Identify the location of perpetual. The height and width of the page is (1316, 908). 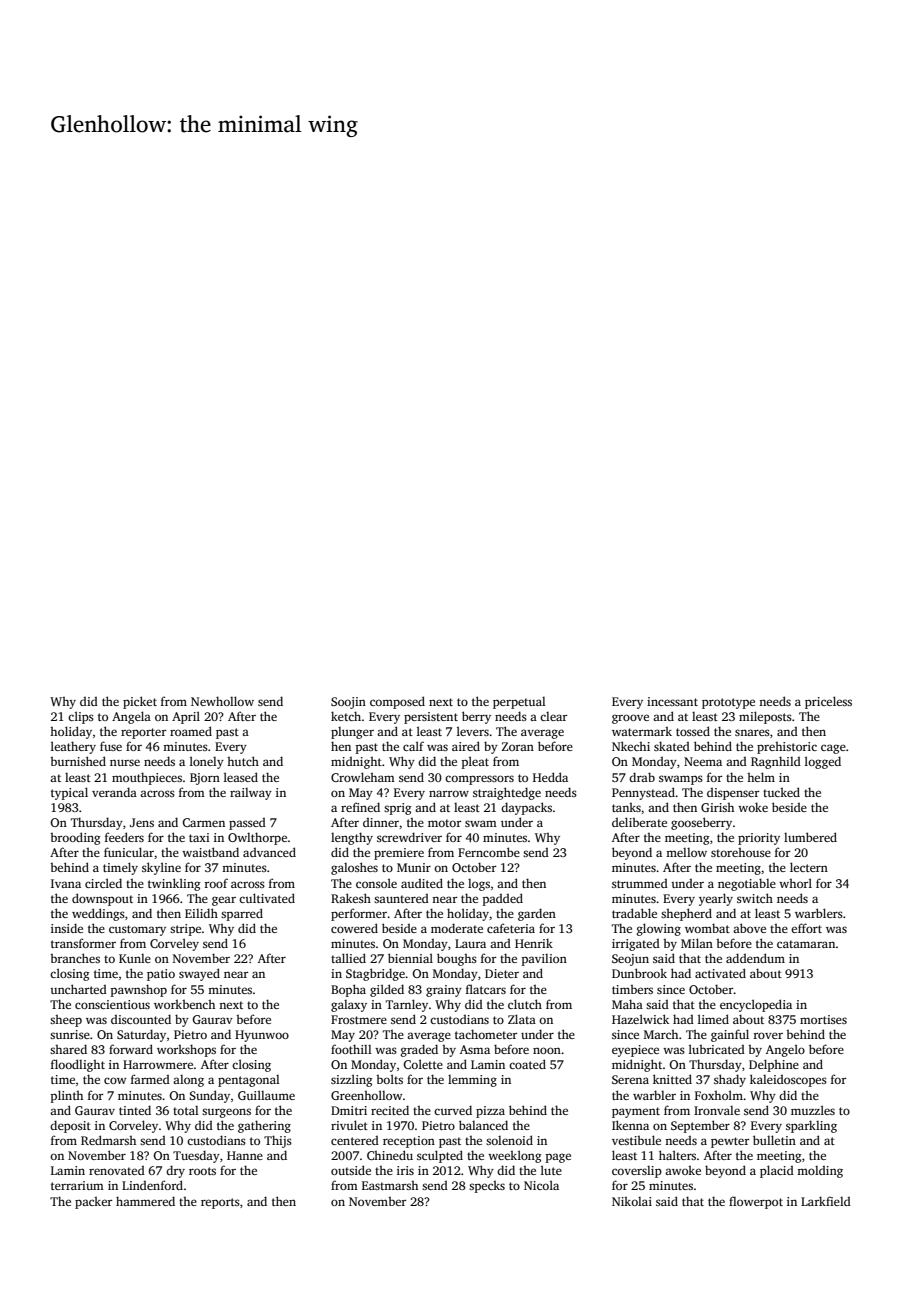
(519, 703).
